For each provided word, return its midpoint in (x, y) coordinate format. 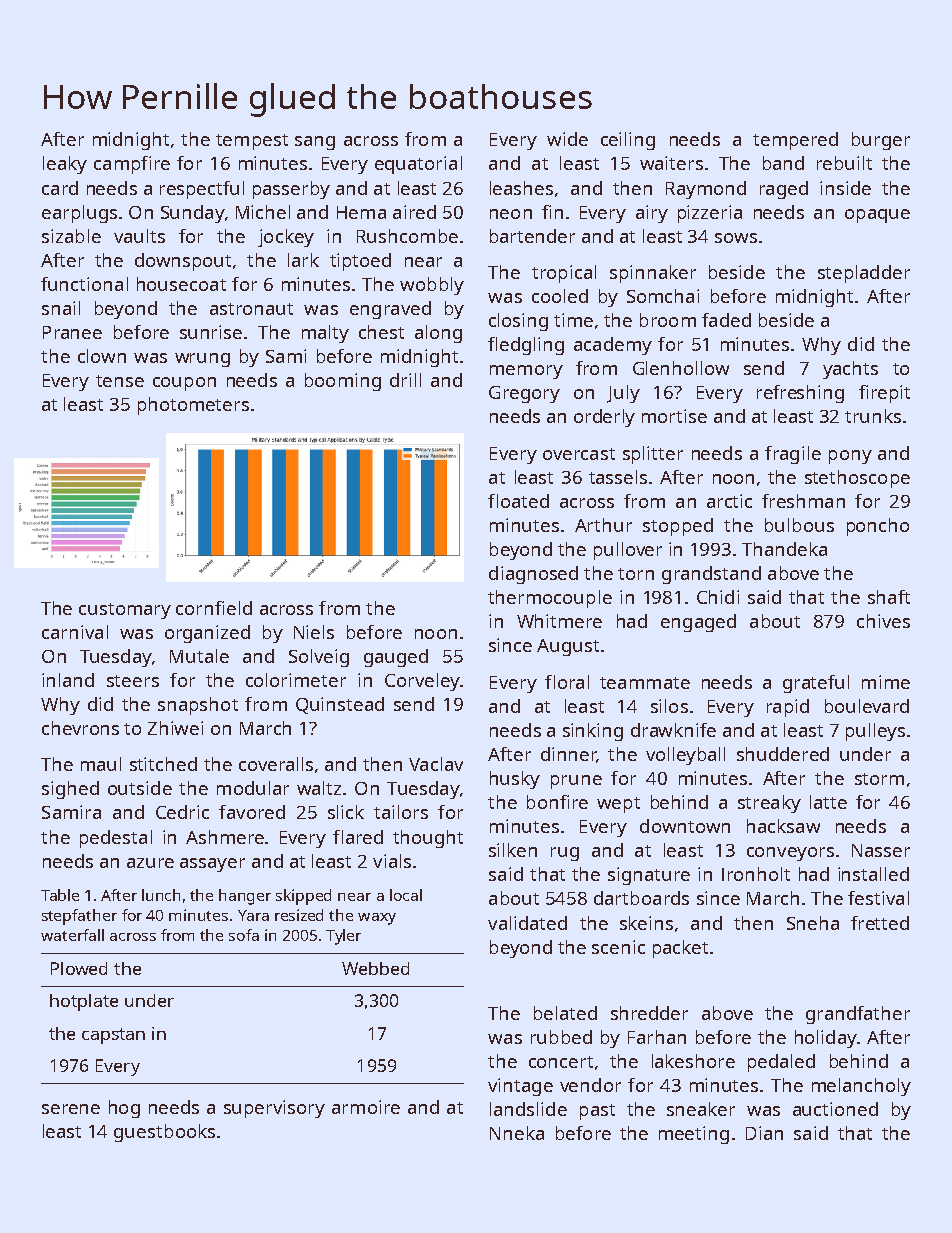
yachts (850, 370)
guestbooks (164, 1133)
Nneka (517, 1133)
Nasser (881, 850)
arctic (729, 501)
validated (527, 923)
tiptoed (360, 262)
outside (140, 788)
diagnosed (533, 575)
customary (125, 611)
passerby (291, 190)
